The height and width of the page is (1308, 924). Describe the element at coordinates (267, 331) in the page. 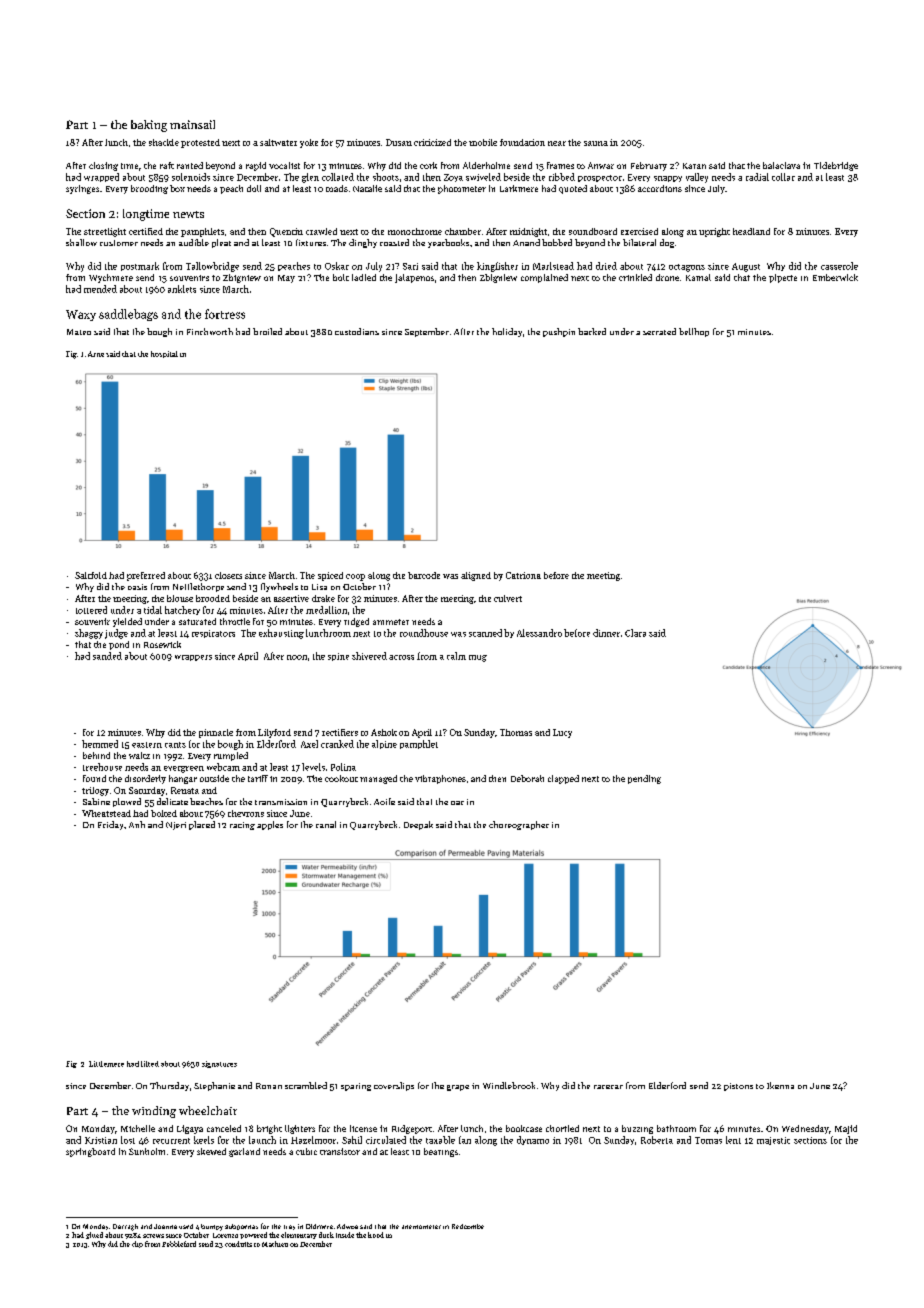

I see `broiled` at that location.
